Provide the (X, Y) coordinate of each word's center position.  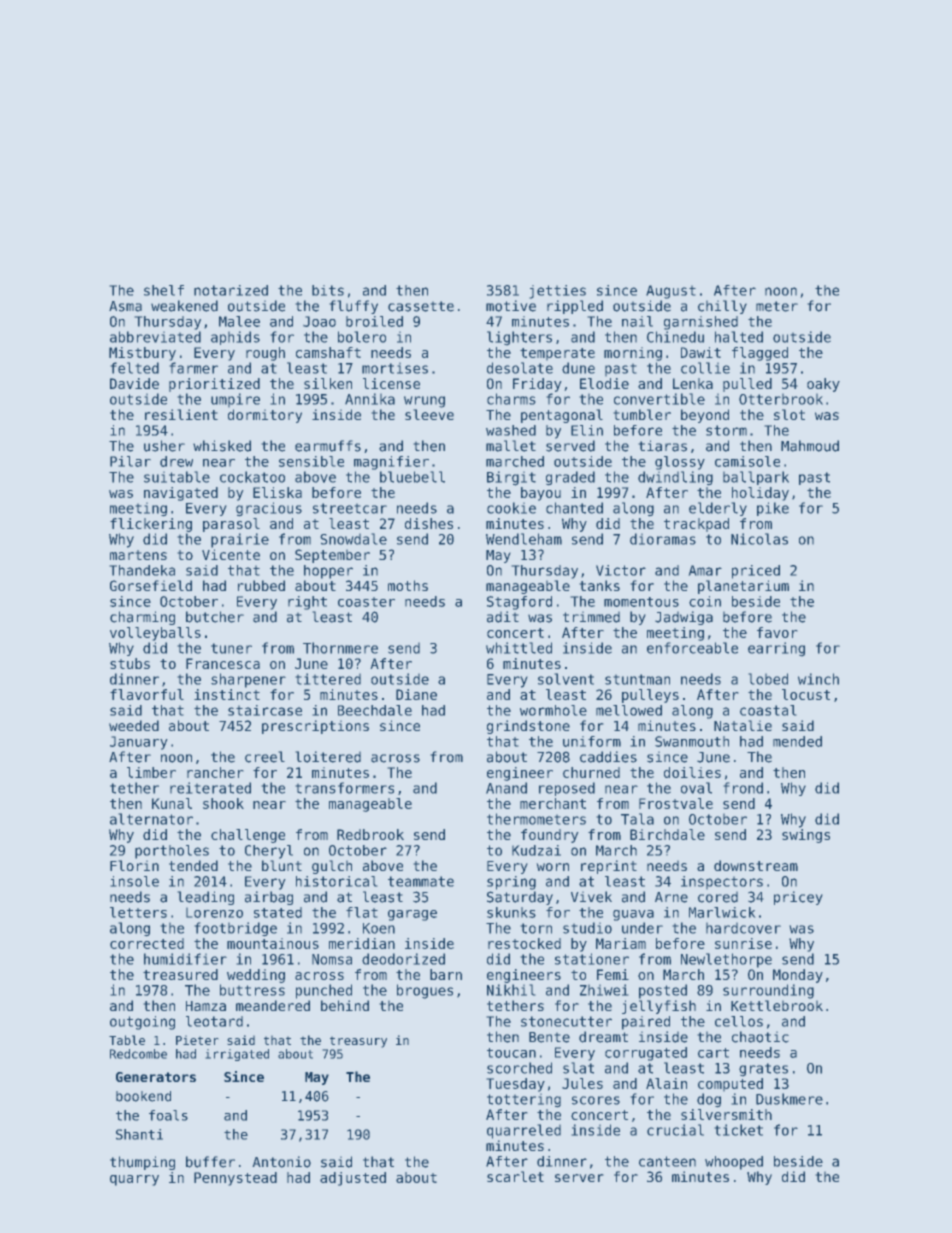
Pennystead (235, 1179)
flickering (151, 525)
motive (511, 306)
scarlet (515, 1176)
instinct (227, 694)
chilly (722, 307)
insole (134, 881)
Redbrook (370, 834)
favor (777, 632)
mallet (511, 446)
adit (503, 617)
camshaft (328, 352)
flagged (760, 354)
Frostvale (676, 803)
